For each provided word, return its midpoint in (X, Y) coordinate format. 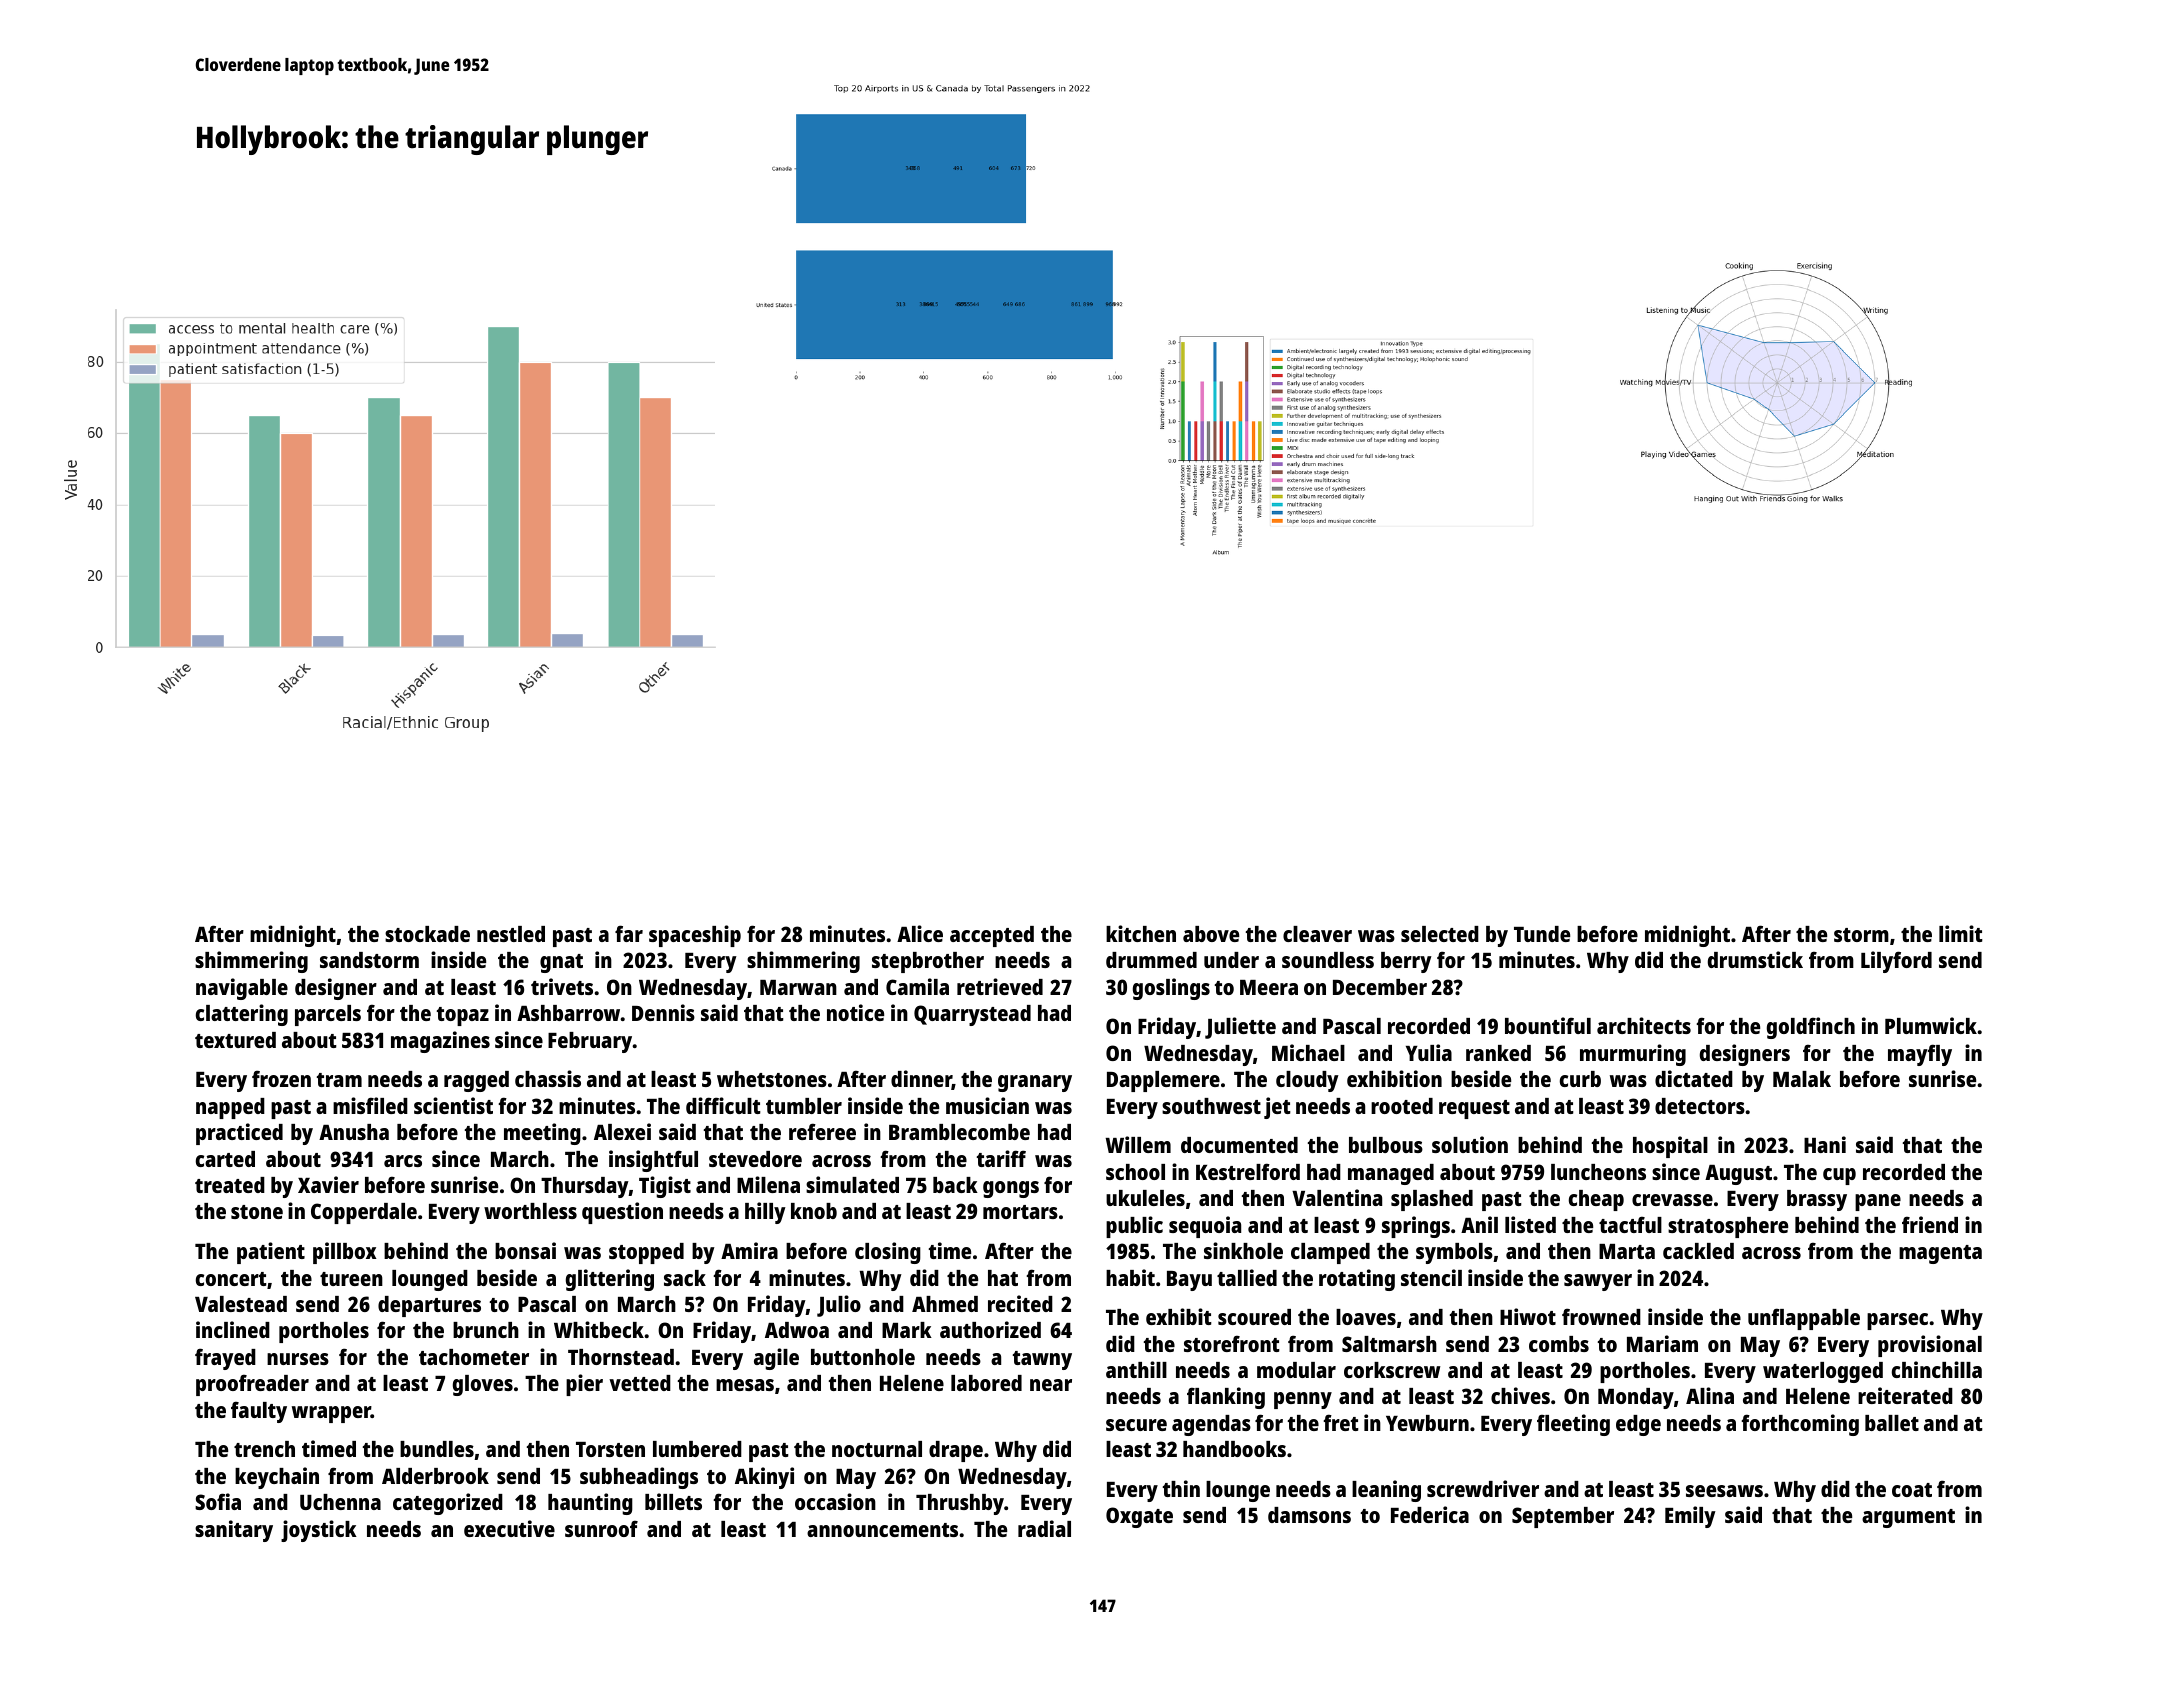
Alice (920, 933)
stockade (427, 934)
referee (822, 1131)
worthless (530, 1211)
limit (1961, 933)
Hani (1825, 1144)
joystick (319, 1531)
